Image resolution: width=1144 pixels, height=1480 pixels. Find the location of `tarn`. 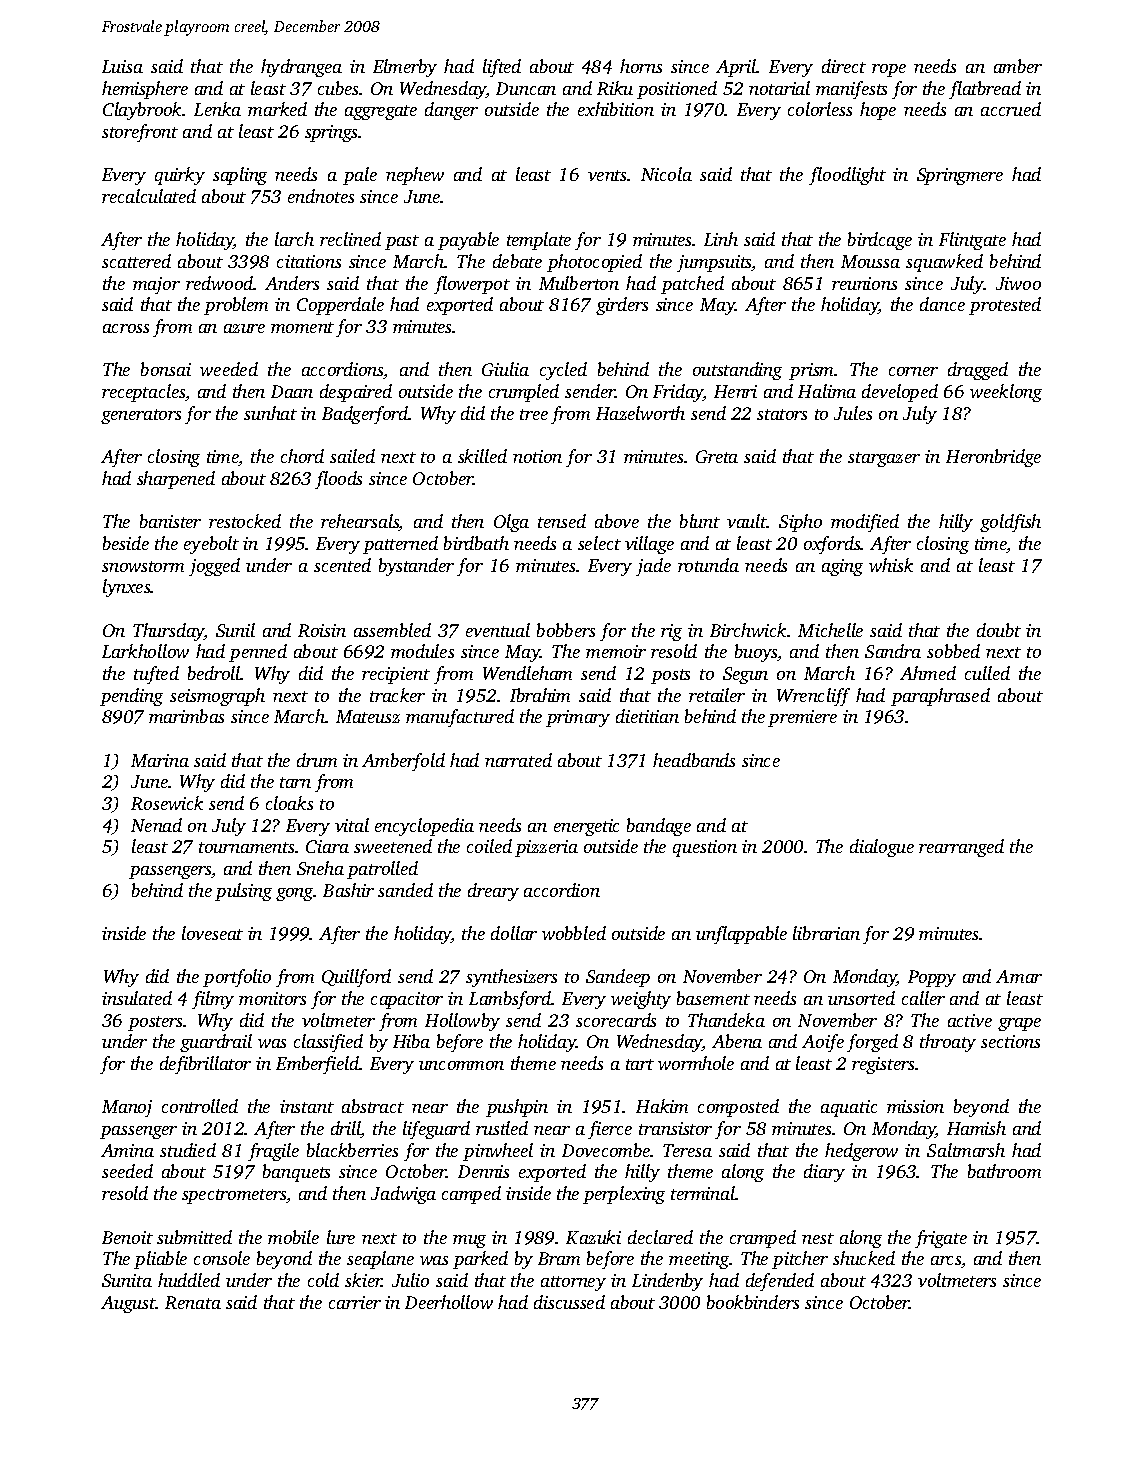

tarn is located at coordinates (295, 782).
